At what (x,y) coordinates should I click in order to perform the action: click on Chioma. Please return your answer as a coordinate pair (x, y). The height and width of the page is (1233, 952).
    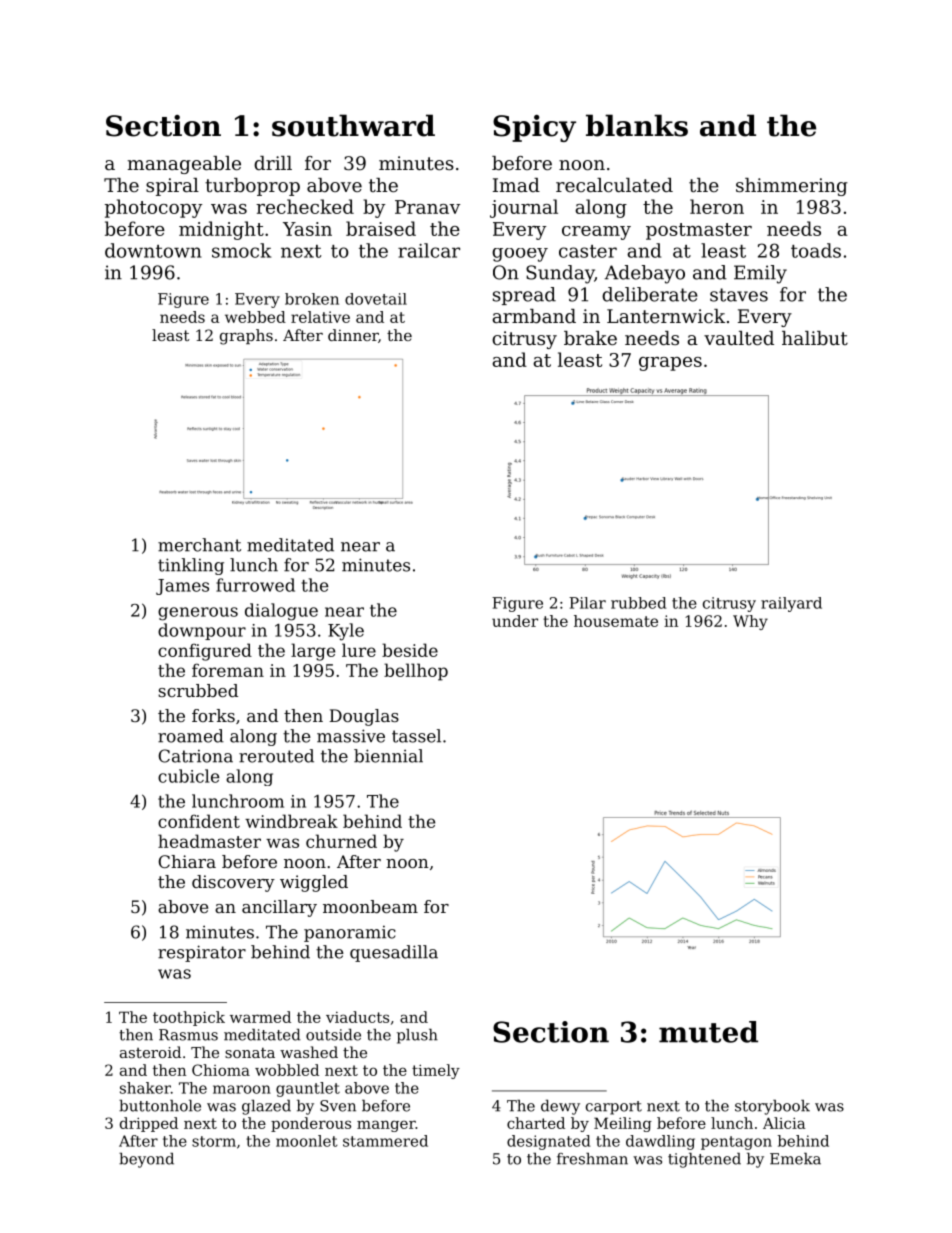
    Looking at the image, I should click on (221, 1070).
